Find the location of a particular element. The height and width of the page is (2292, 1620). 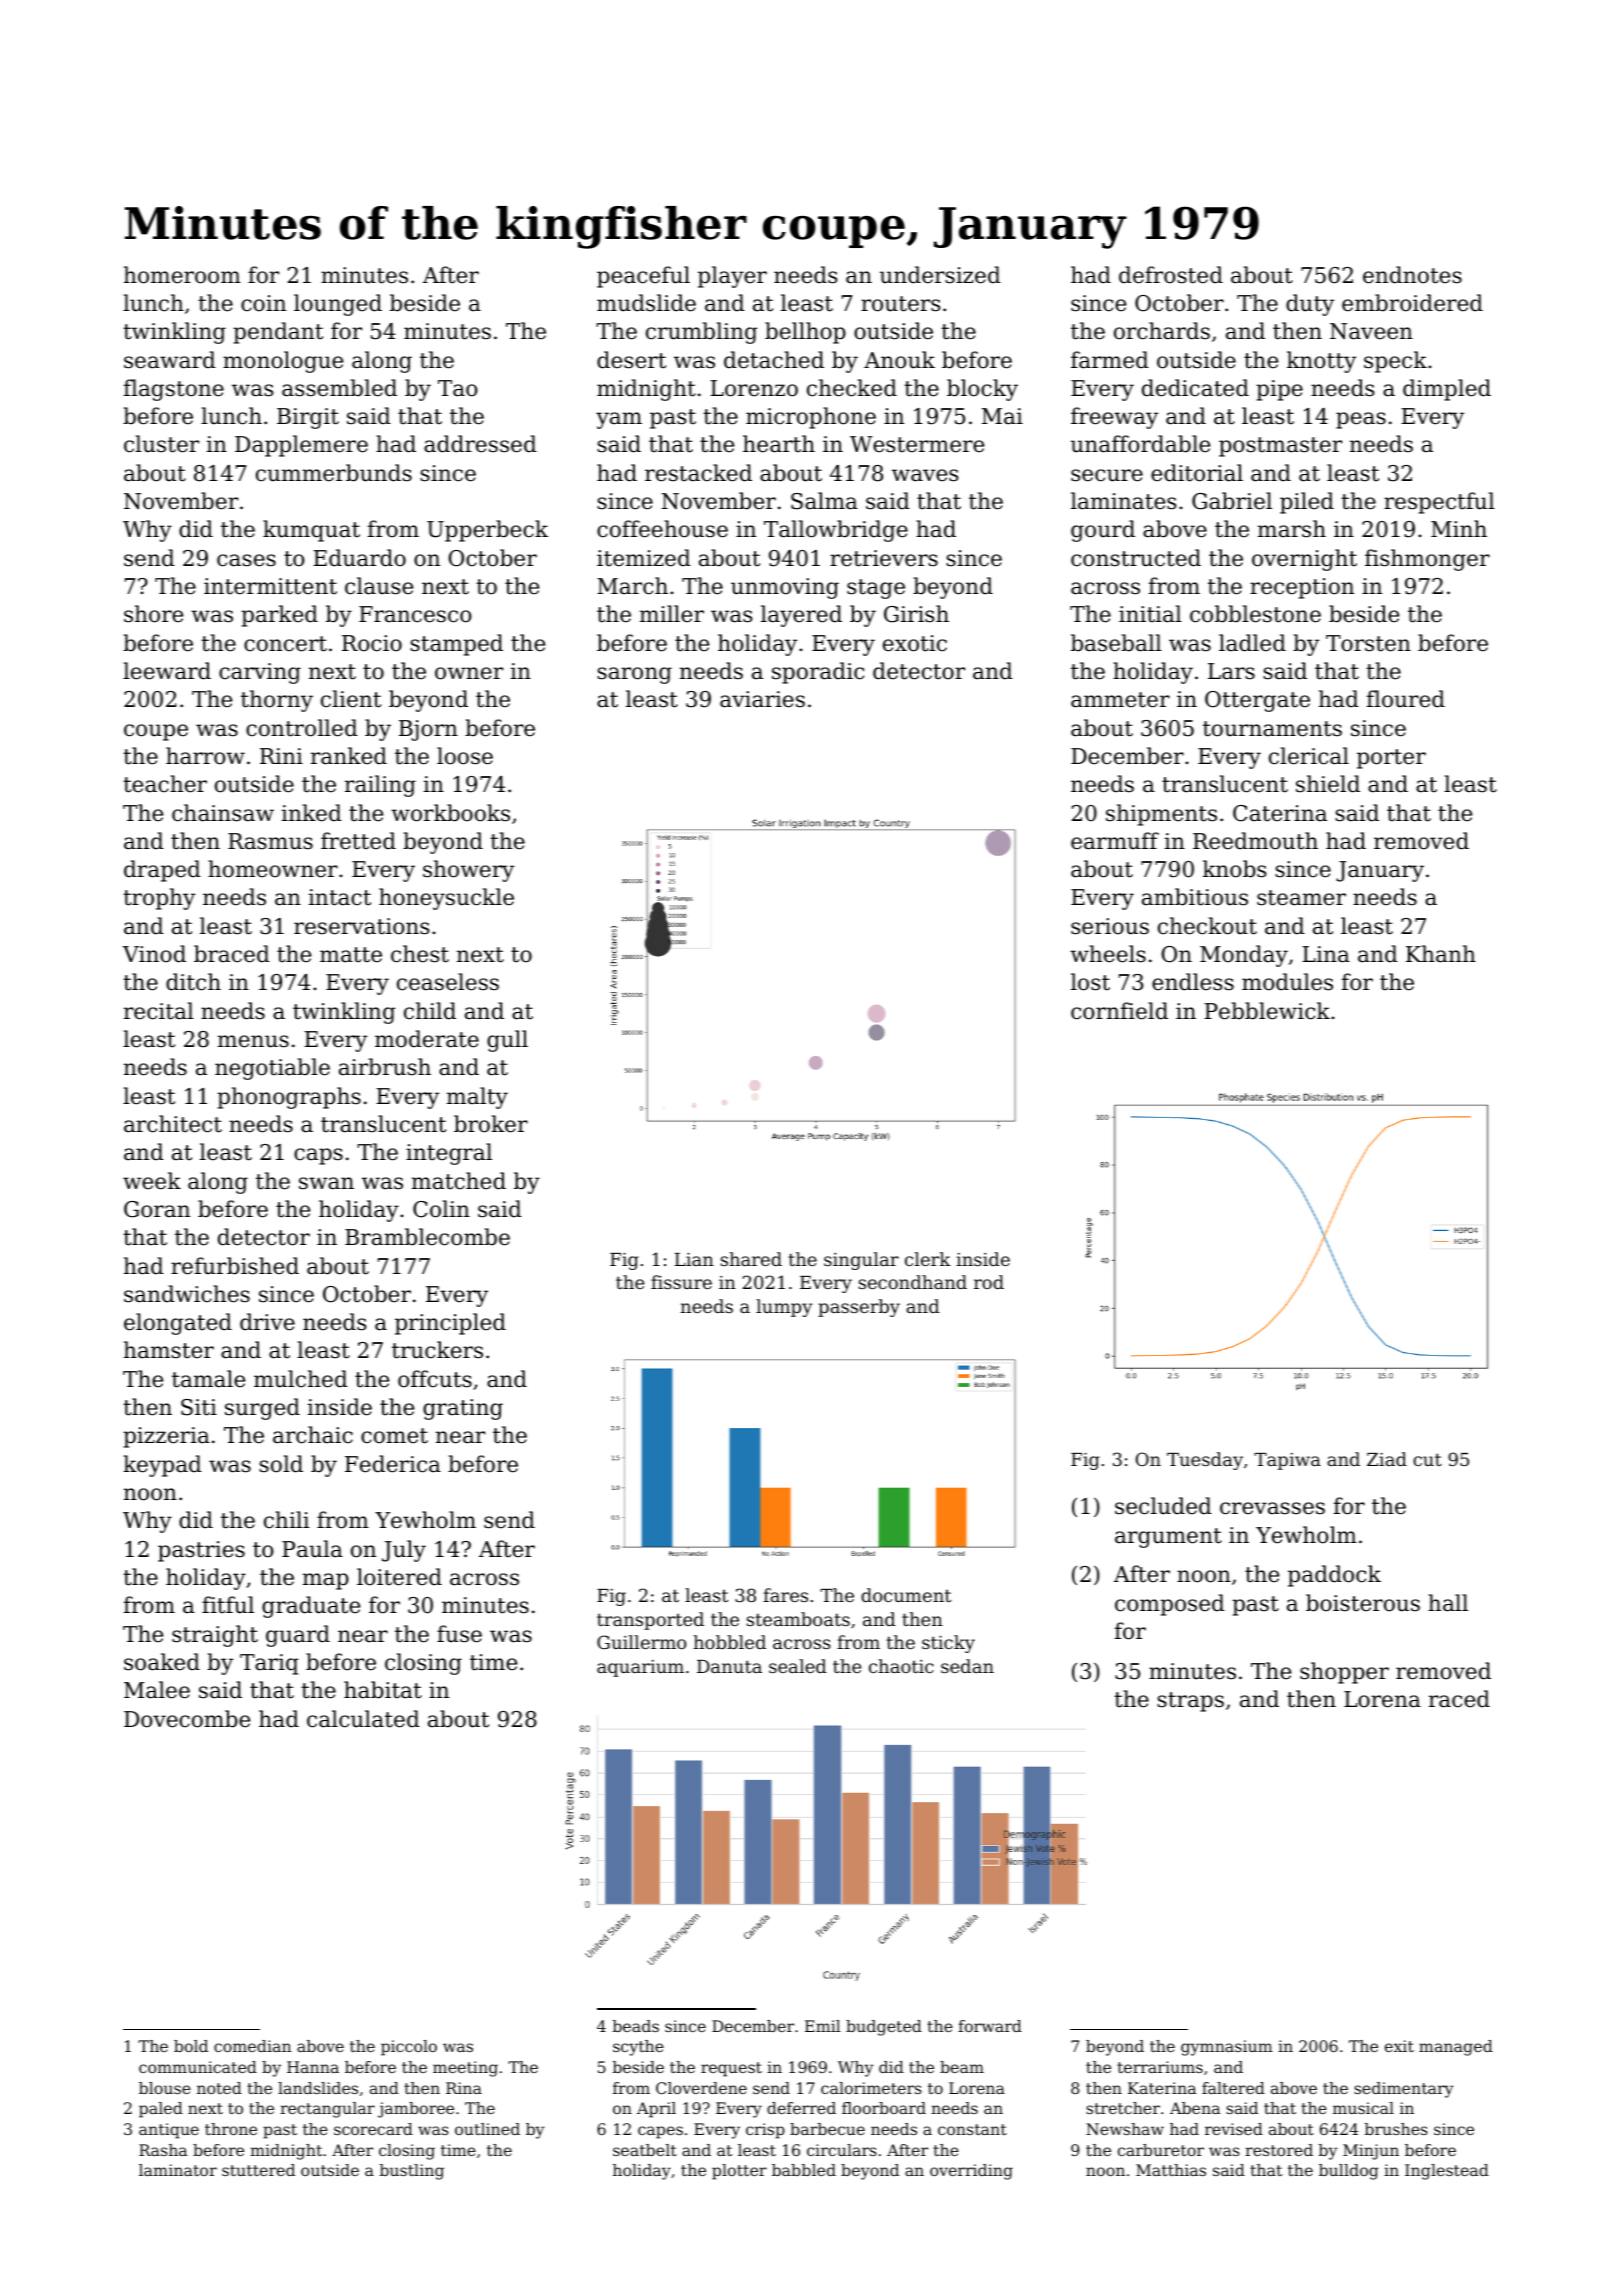

Goran is located at coordinates (157, 1209).
